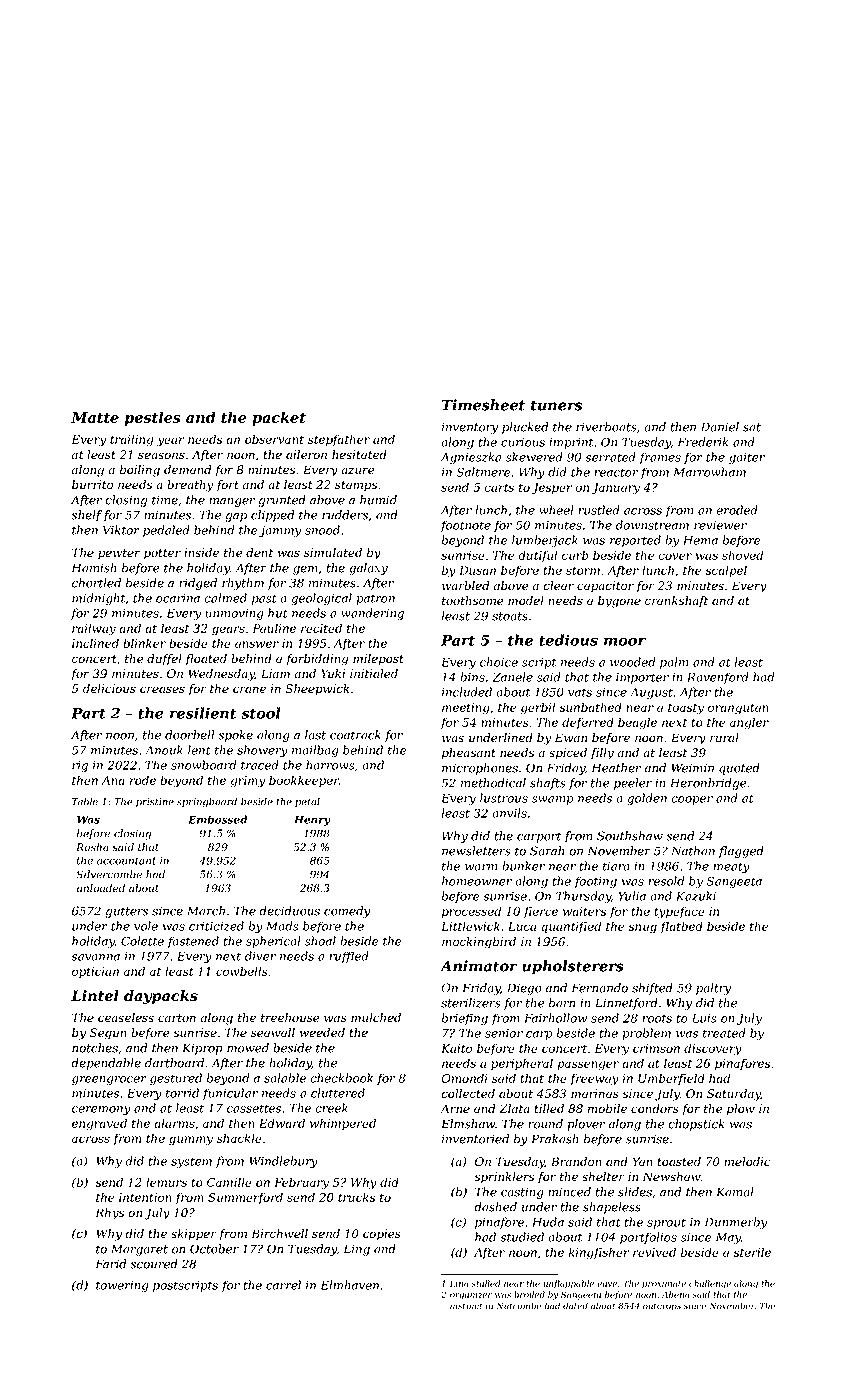  I want to click on tuners, so click(556, 405).
